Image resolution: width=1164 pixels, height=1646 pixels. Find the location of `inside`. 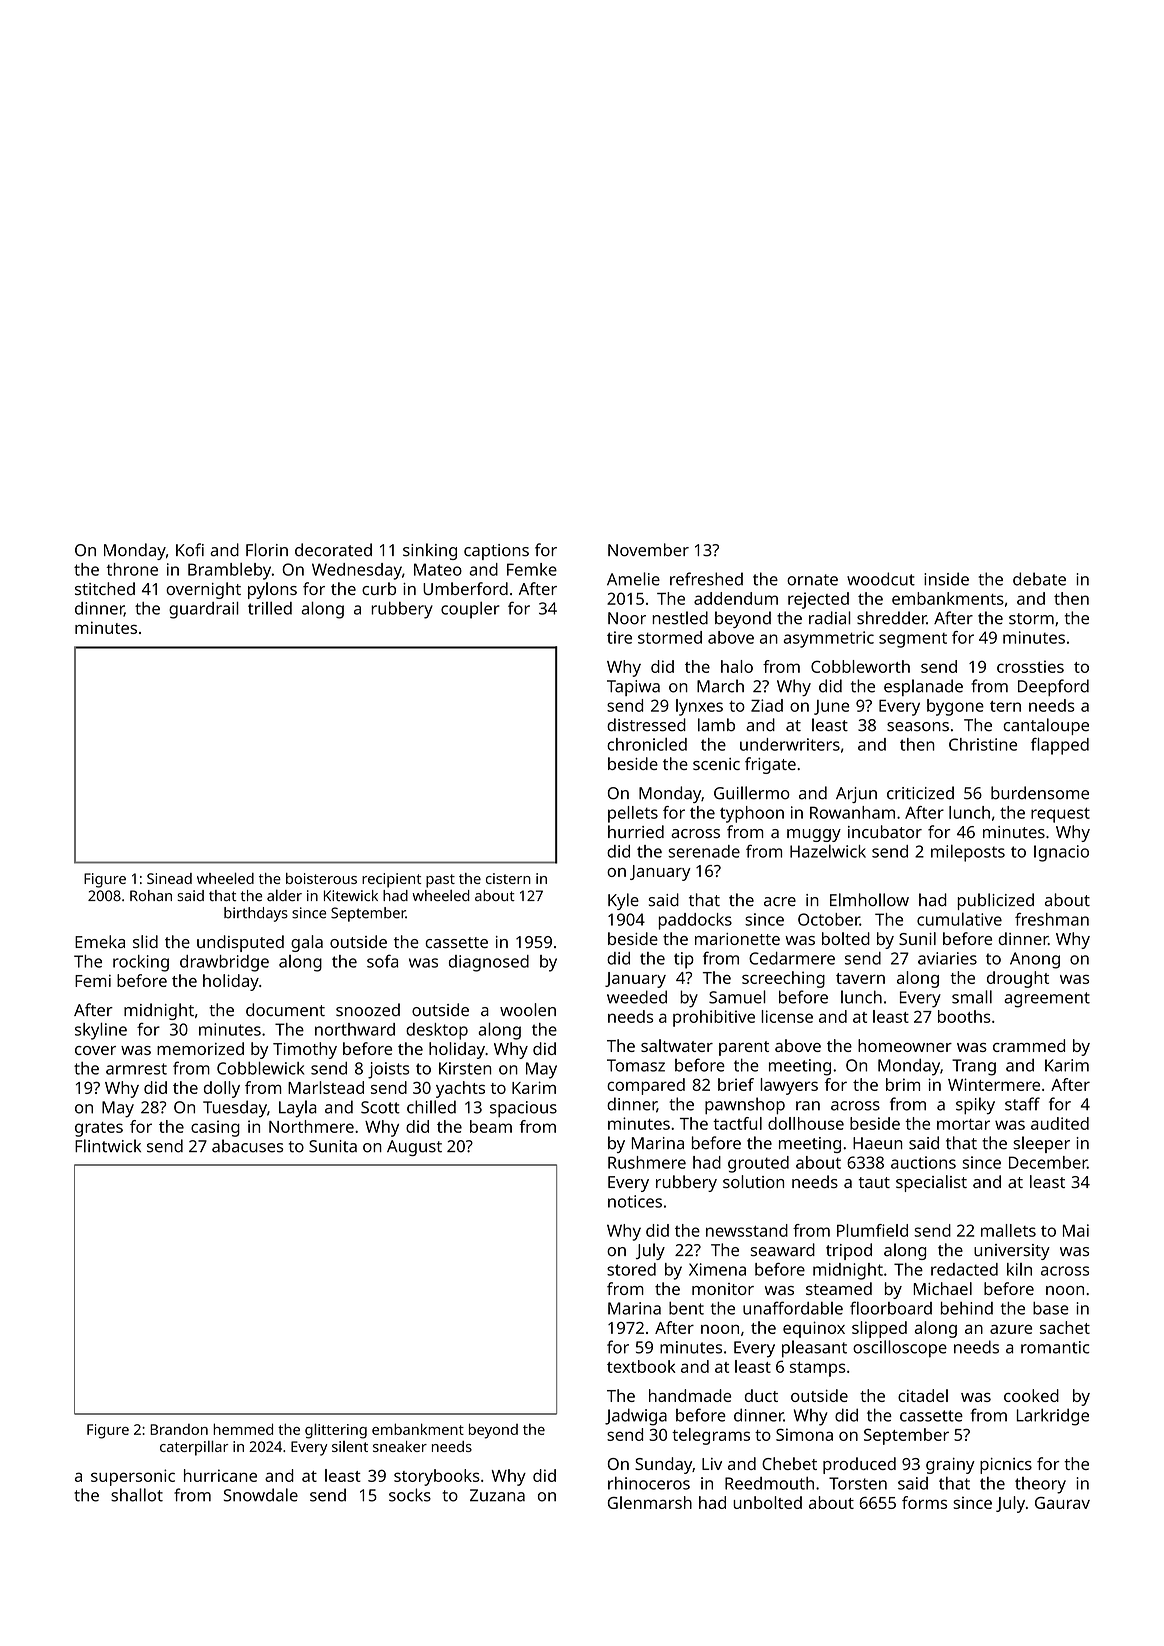

inside is located at coordinates (946, 579).
